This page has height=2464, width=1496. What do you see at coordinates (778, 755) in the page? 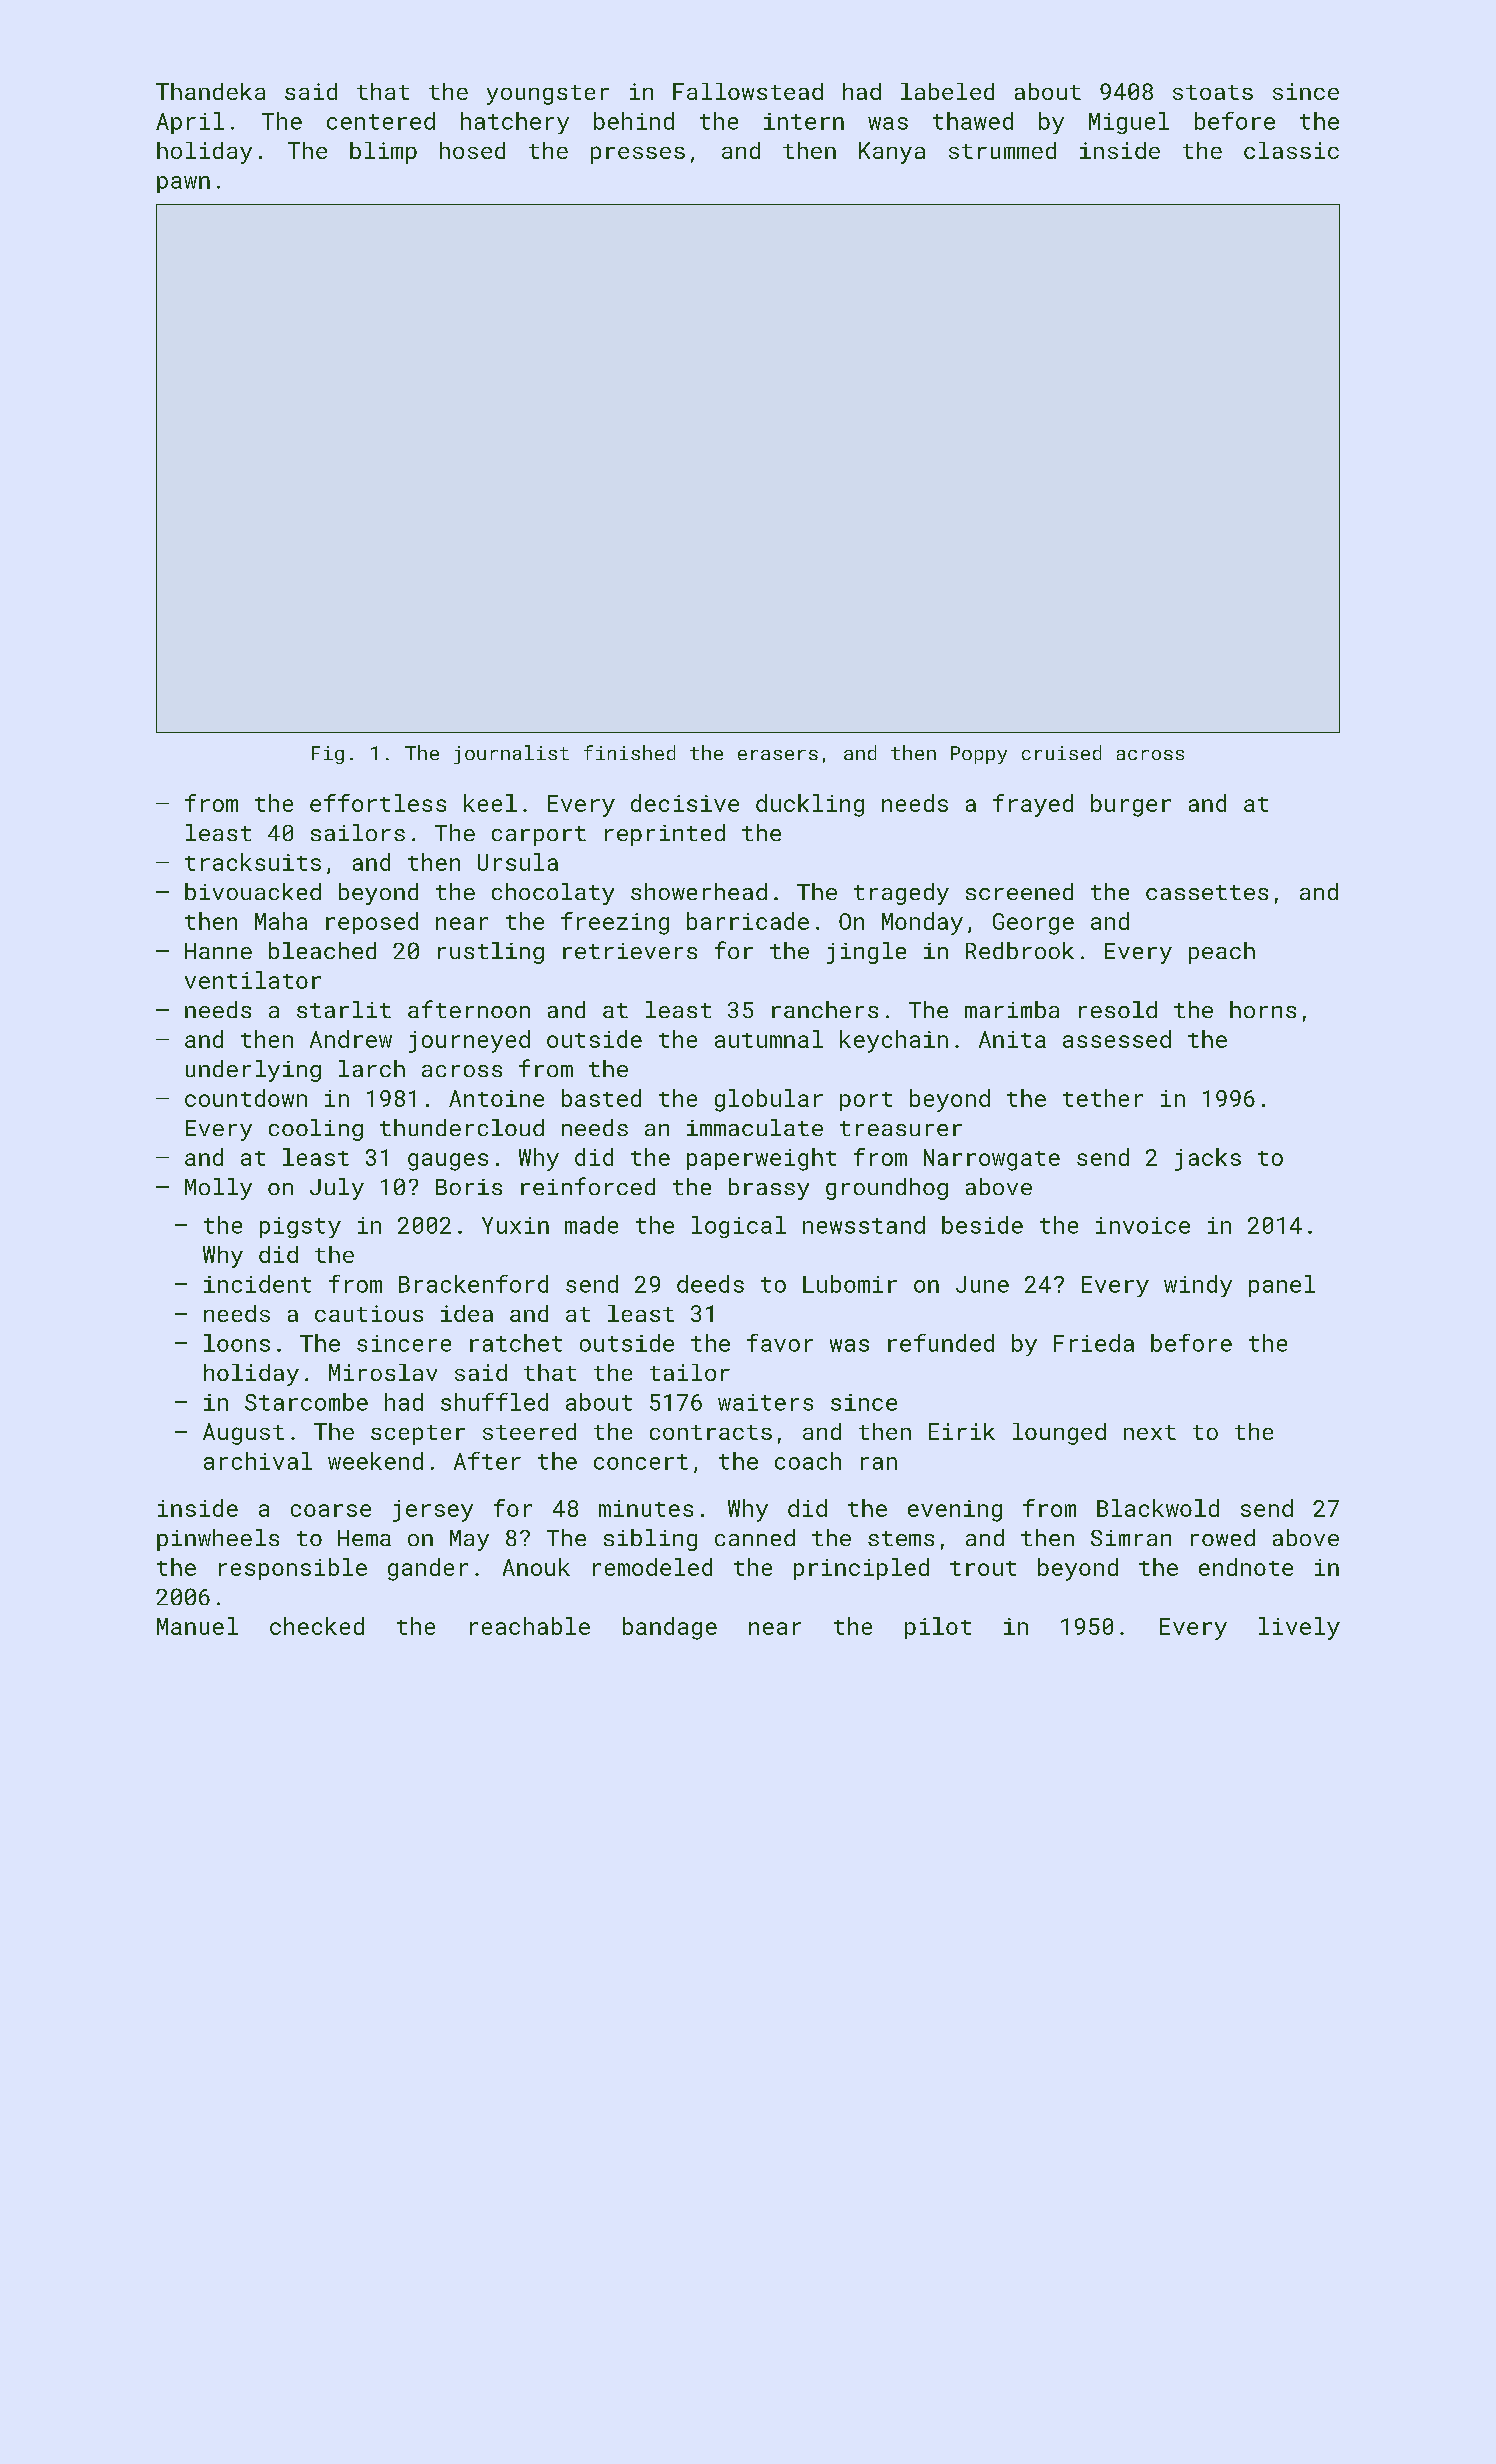
I see `erasers` at bounding box center [778, 755].
